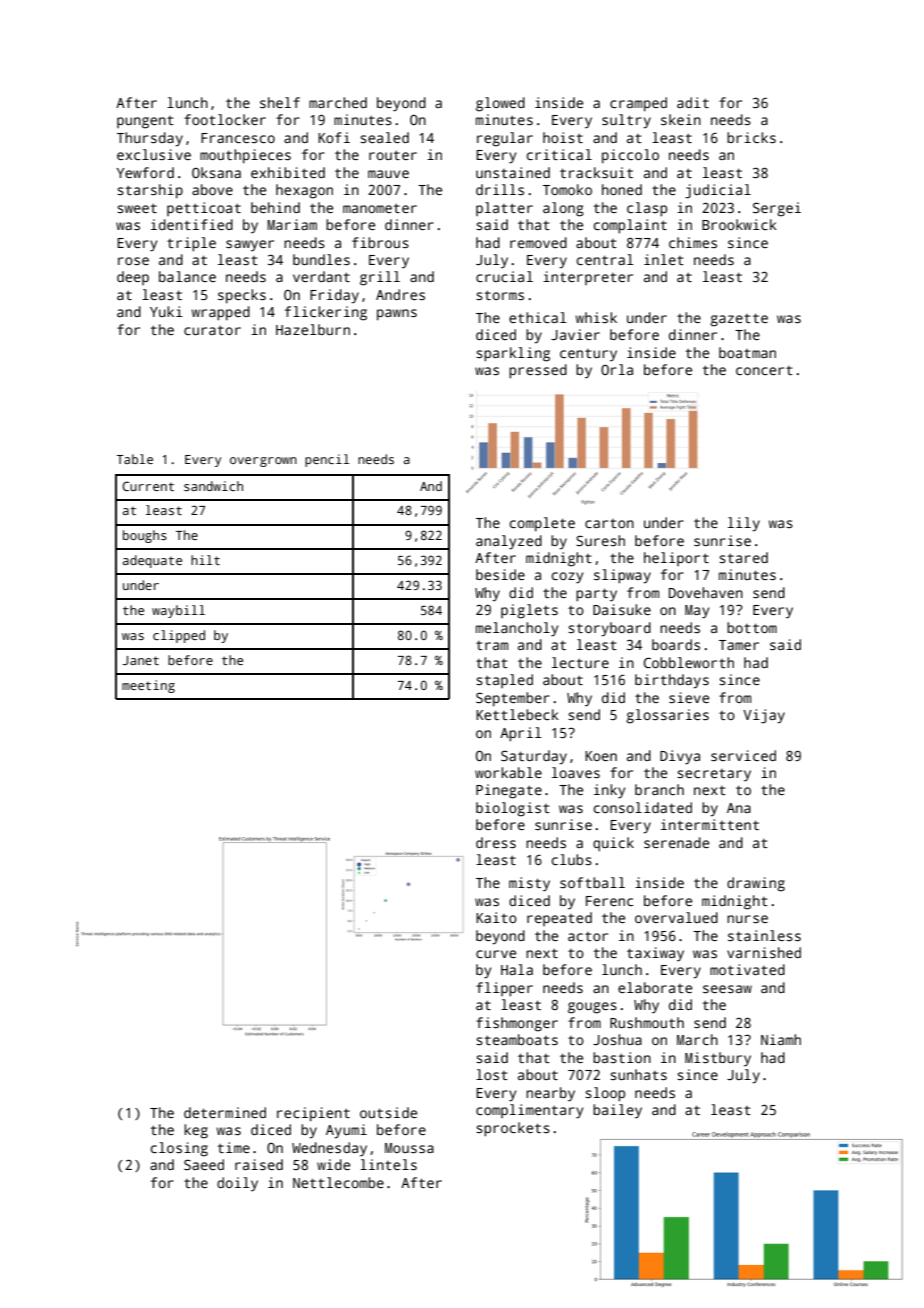  I want to click on beside, so click(500, 574).
